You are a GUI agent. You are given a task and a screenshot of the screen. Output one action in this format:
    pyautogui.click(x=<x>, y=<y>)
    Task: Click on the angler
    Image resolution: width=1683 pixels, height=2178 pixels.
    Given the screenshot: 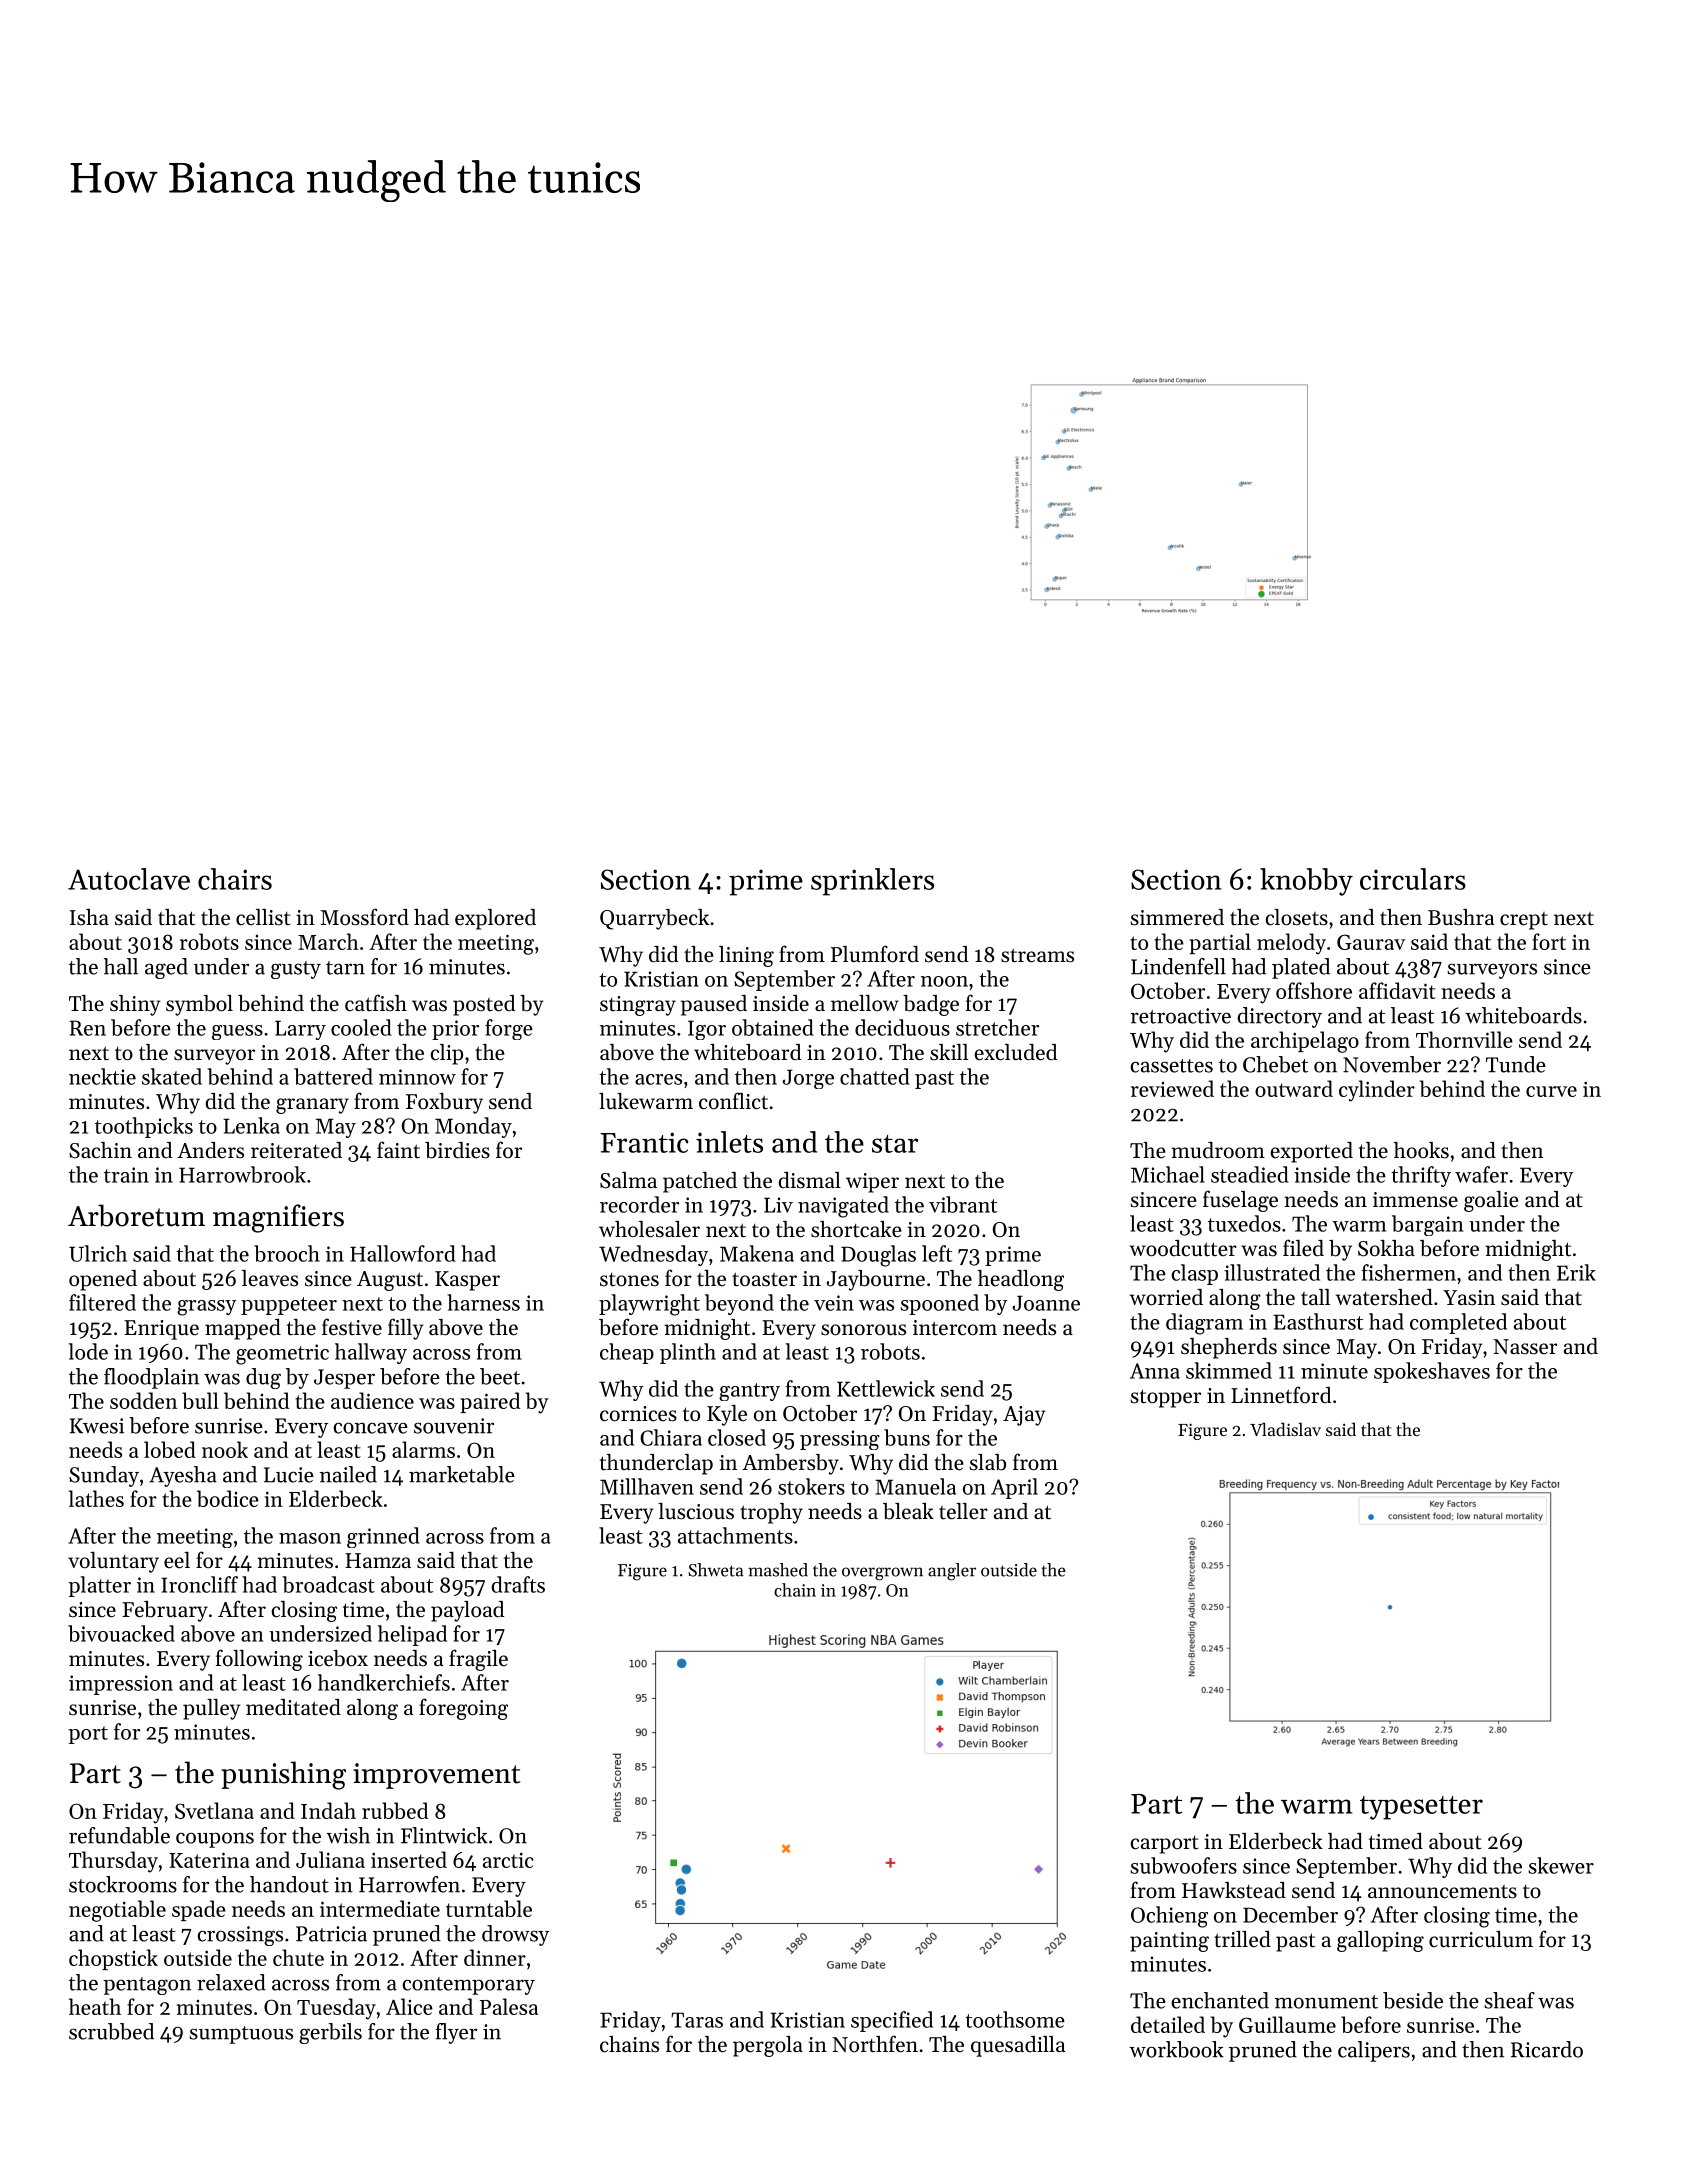 What is the action you would take?
    pyautogui.click(x=952, y=1572)
